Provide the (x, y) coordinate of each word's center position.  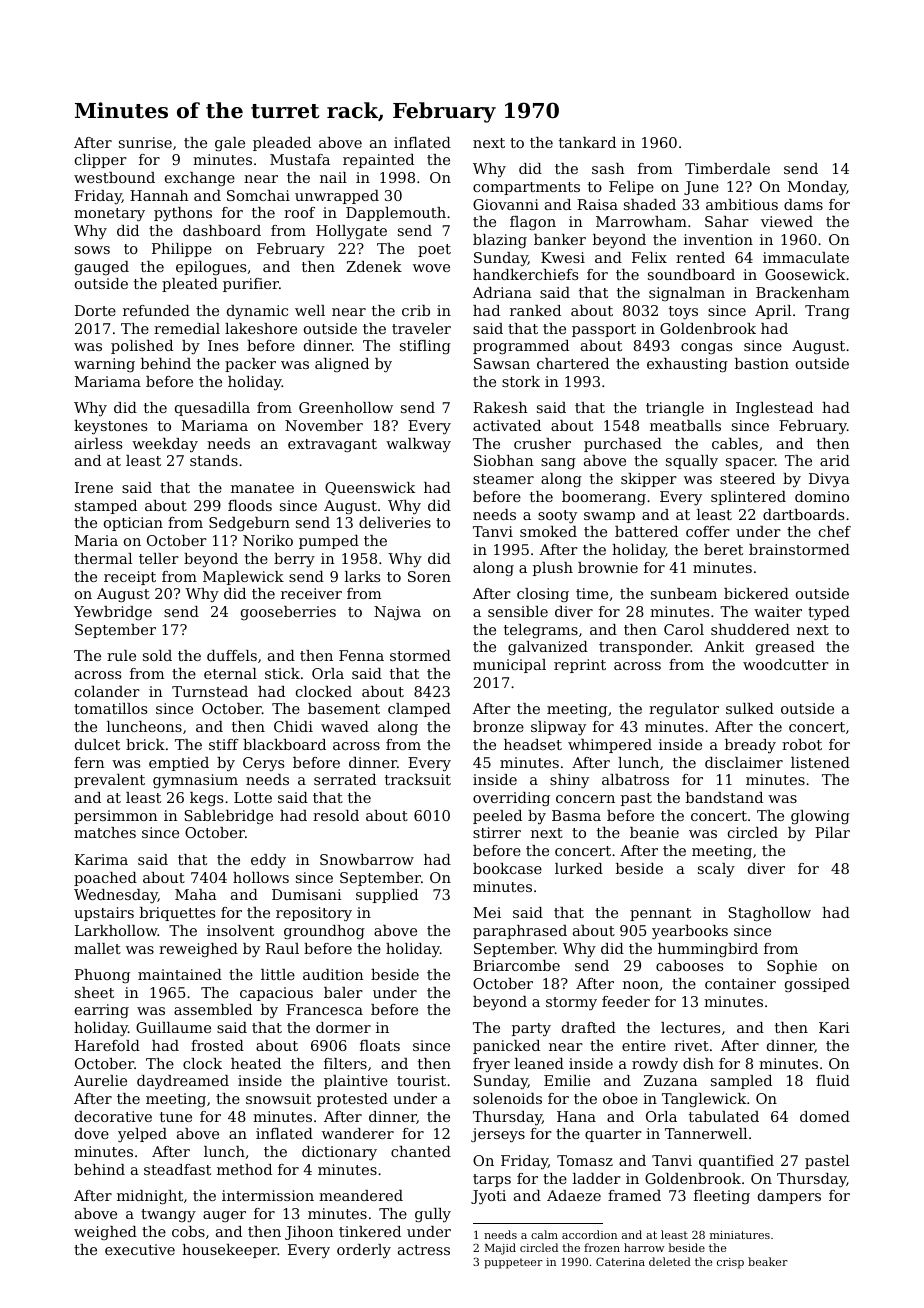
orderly (364, 1251)
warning (104, 365)
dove (92, 1133)
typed (829, 613)
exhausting (687, 365)
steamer (503, 479)
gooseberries (288, 613)
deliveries (395, 522)
